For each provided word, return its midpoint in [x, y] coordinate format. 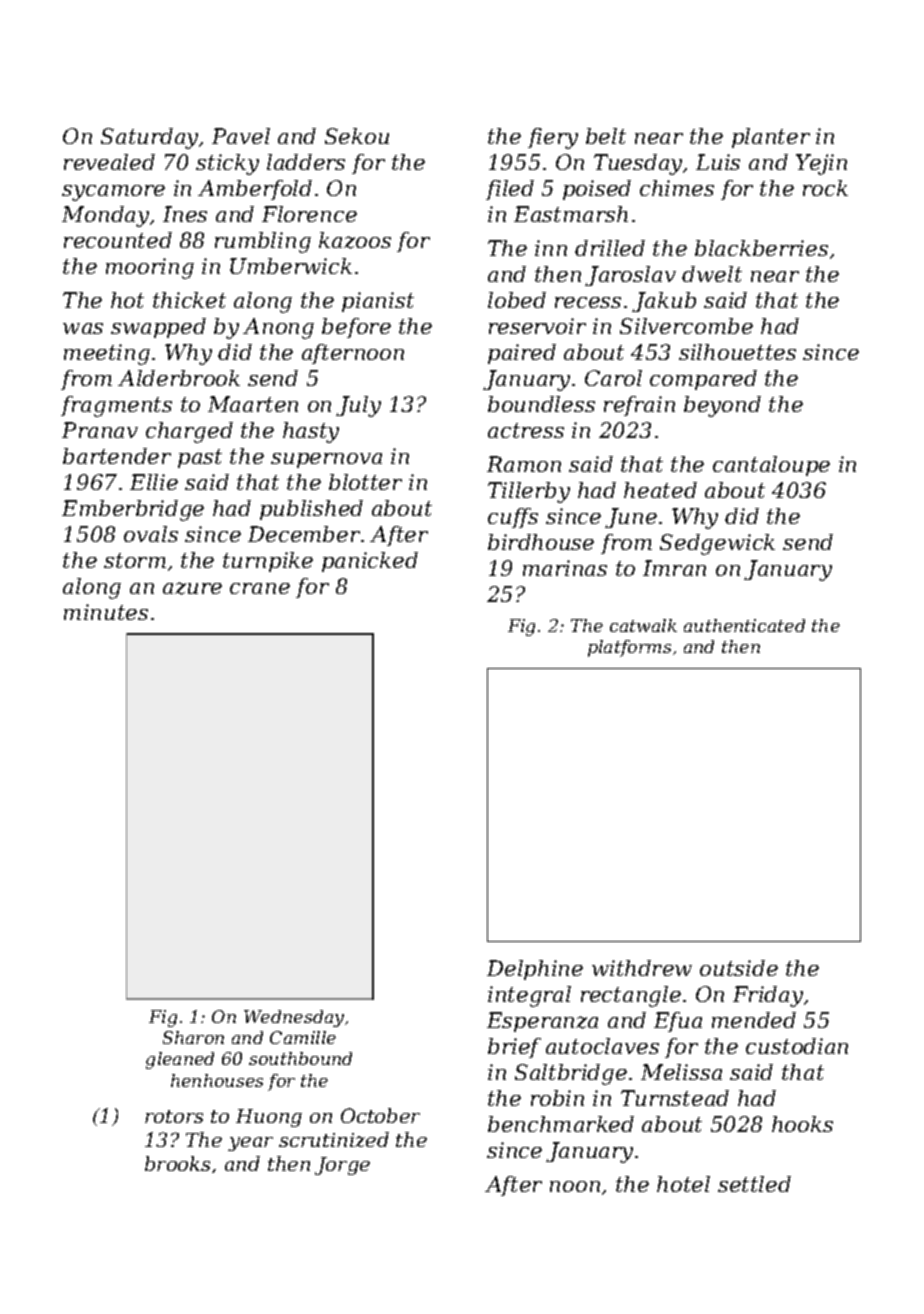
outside [739, 968]
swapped [158, 328]
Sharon [193, 1037]
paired [522, 354]
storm [135, 560]
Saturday [149, 138]
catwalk [643, 625]
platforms [629, 648]
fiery [553, 138]
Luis [718, 162]
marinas [565, 568]
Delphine [535, 970]
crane [260, 588]
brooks [177, 1163]
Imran [674, 568]
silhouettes [737, 352]
